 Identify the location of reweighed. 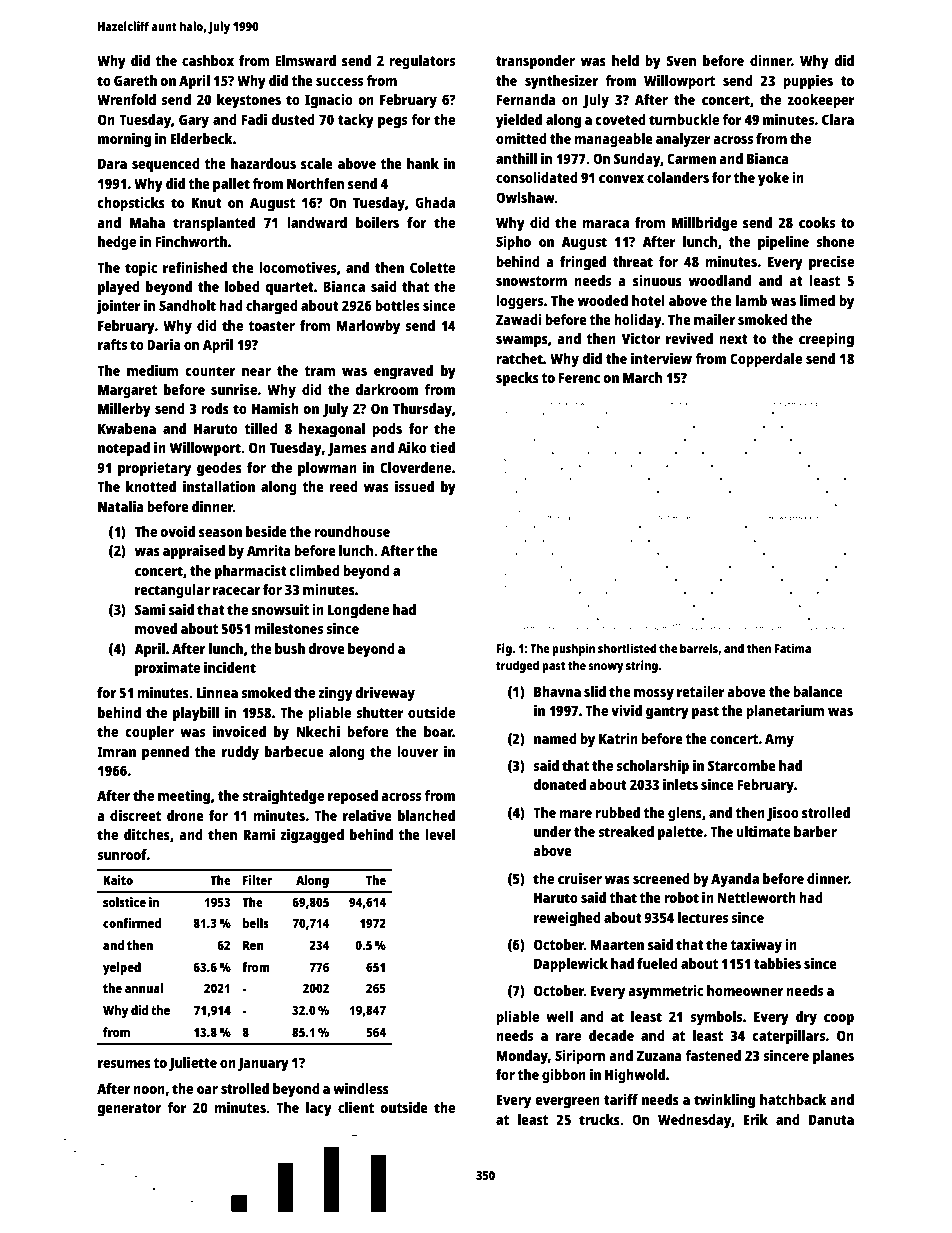
(567, 919).
